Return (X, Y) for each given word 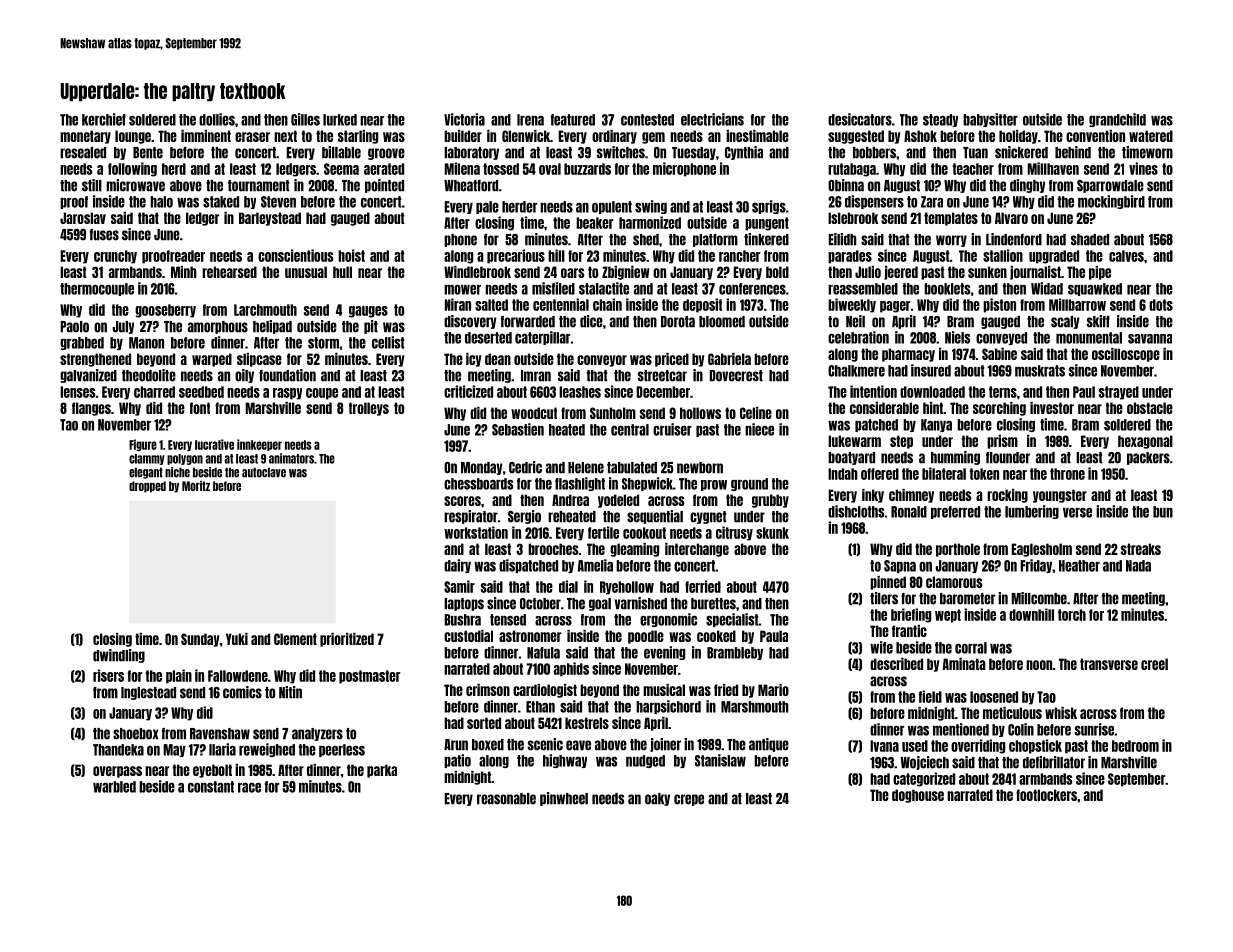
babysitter (990, 120)
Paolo (74, 327)
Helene (586, 468)
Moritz (196, 485)
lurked (340, 120)
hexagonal (1145, 442)
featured (573, 120)
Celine (756, 413)
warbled (114, 787)
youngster (1060, 496)
